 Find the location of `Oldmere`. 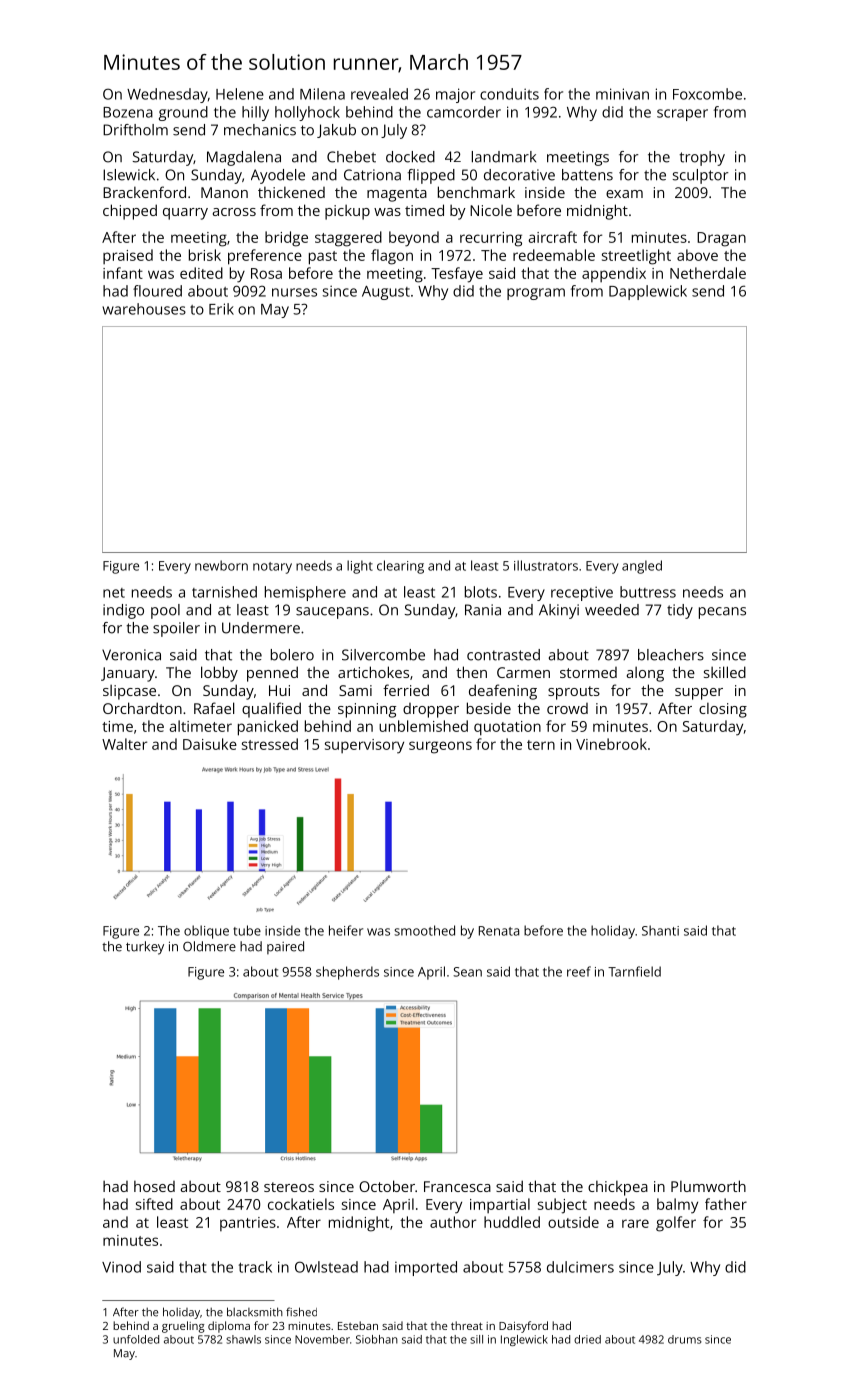

Oldmere is located at coordinates (209, 946).
